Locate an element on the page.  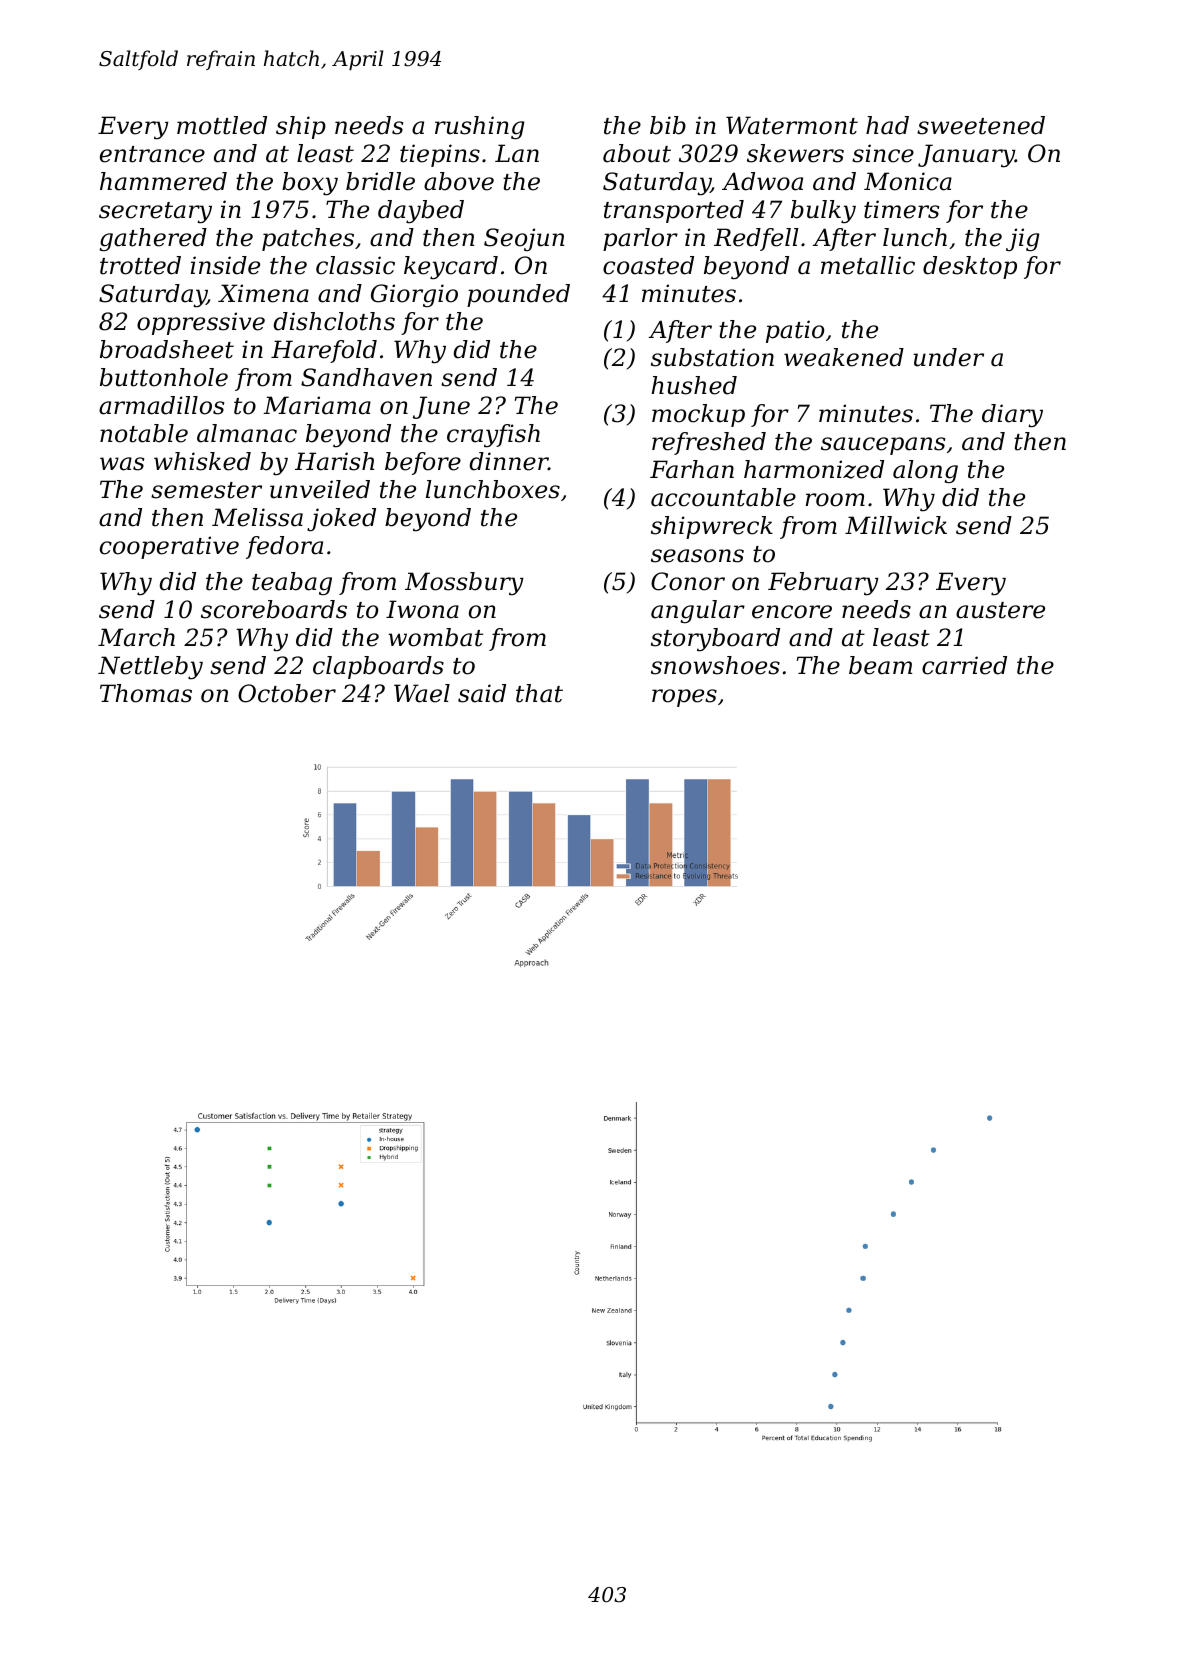
carried is located at coordinates (964, 665).
